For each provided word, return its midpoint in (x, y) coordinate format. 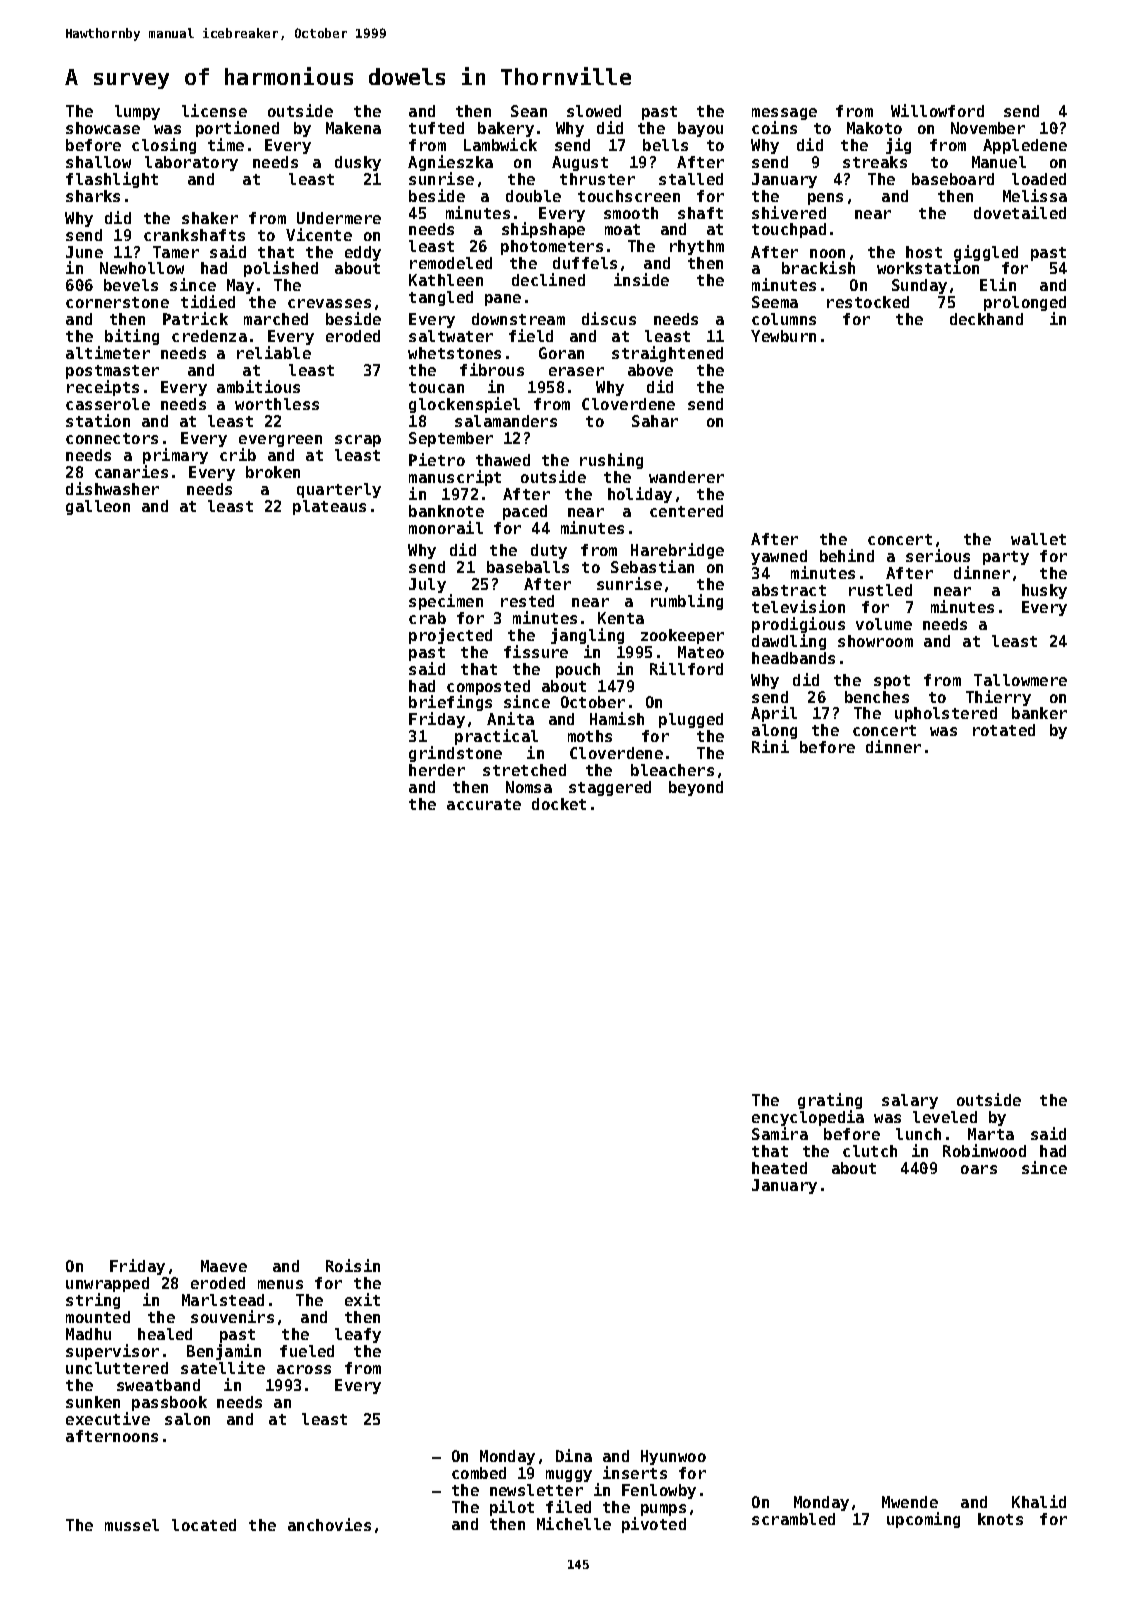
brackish (818, 267)
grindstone (455, 754)
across (304, 1369)
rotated (1004, 730)
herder (437, 770)
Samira (780, 1133)
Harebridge (677, 551)
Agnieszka (450, 163)
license (214, 110)
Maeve (224, 1266)
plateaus (329, 507)
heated (779, 1168)
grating (830, 1101)
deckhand (986, 319)
